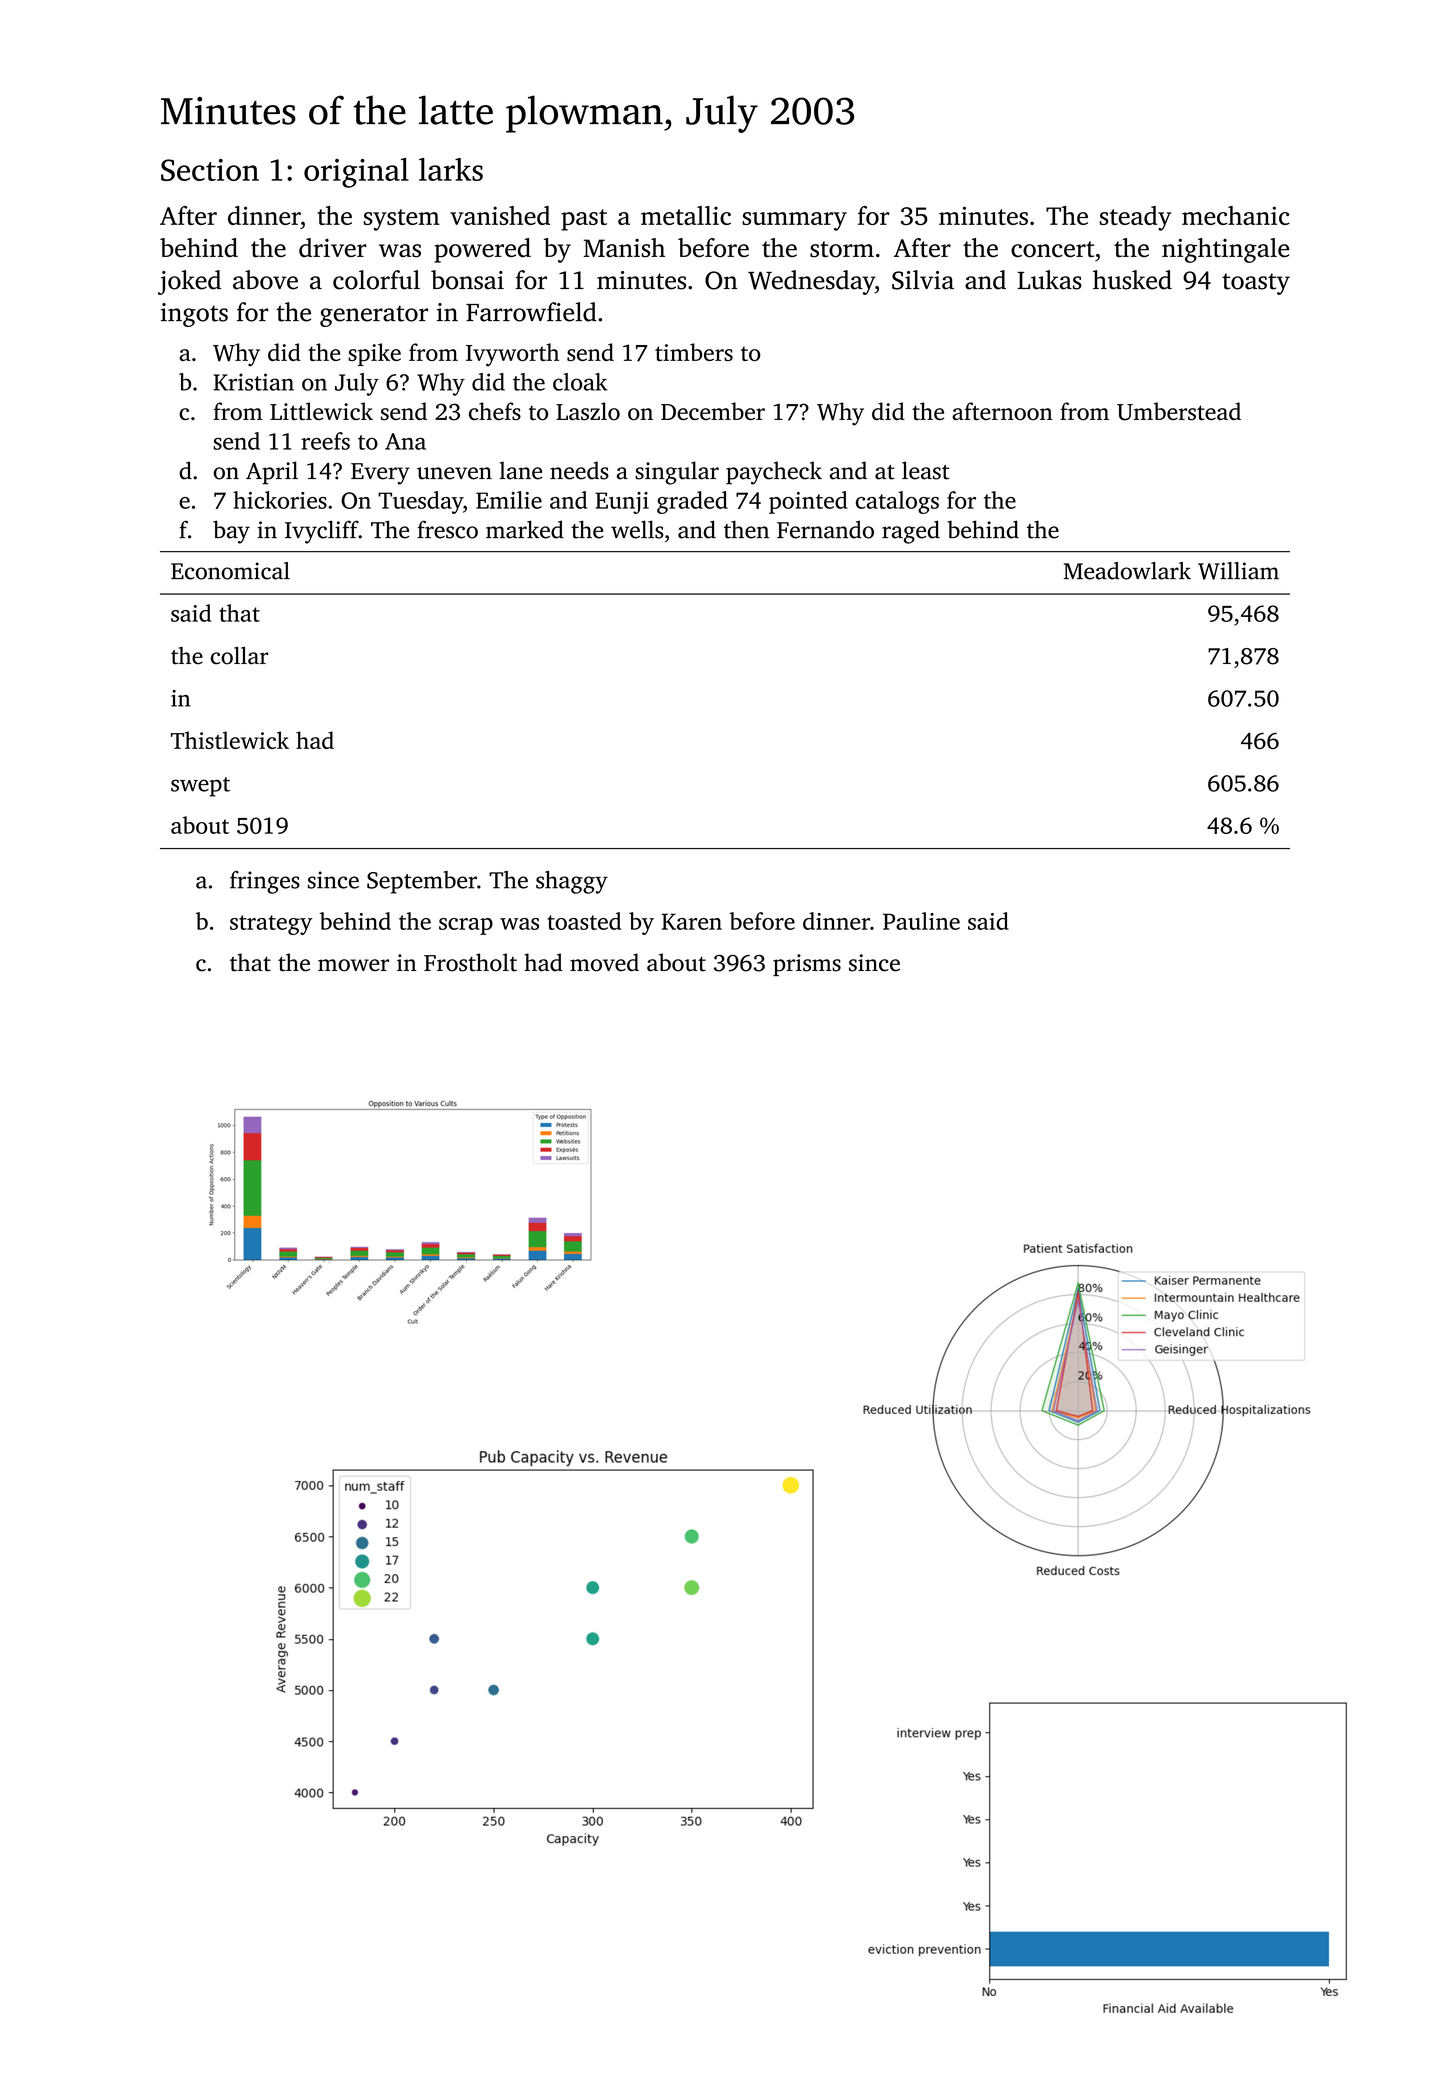 The image size is (1450, 2100). I want to click on William, so click(1238, 571).
